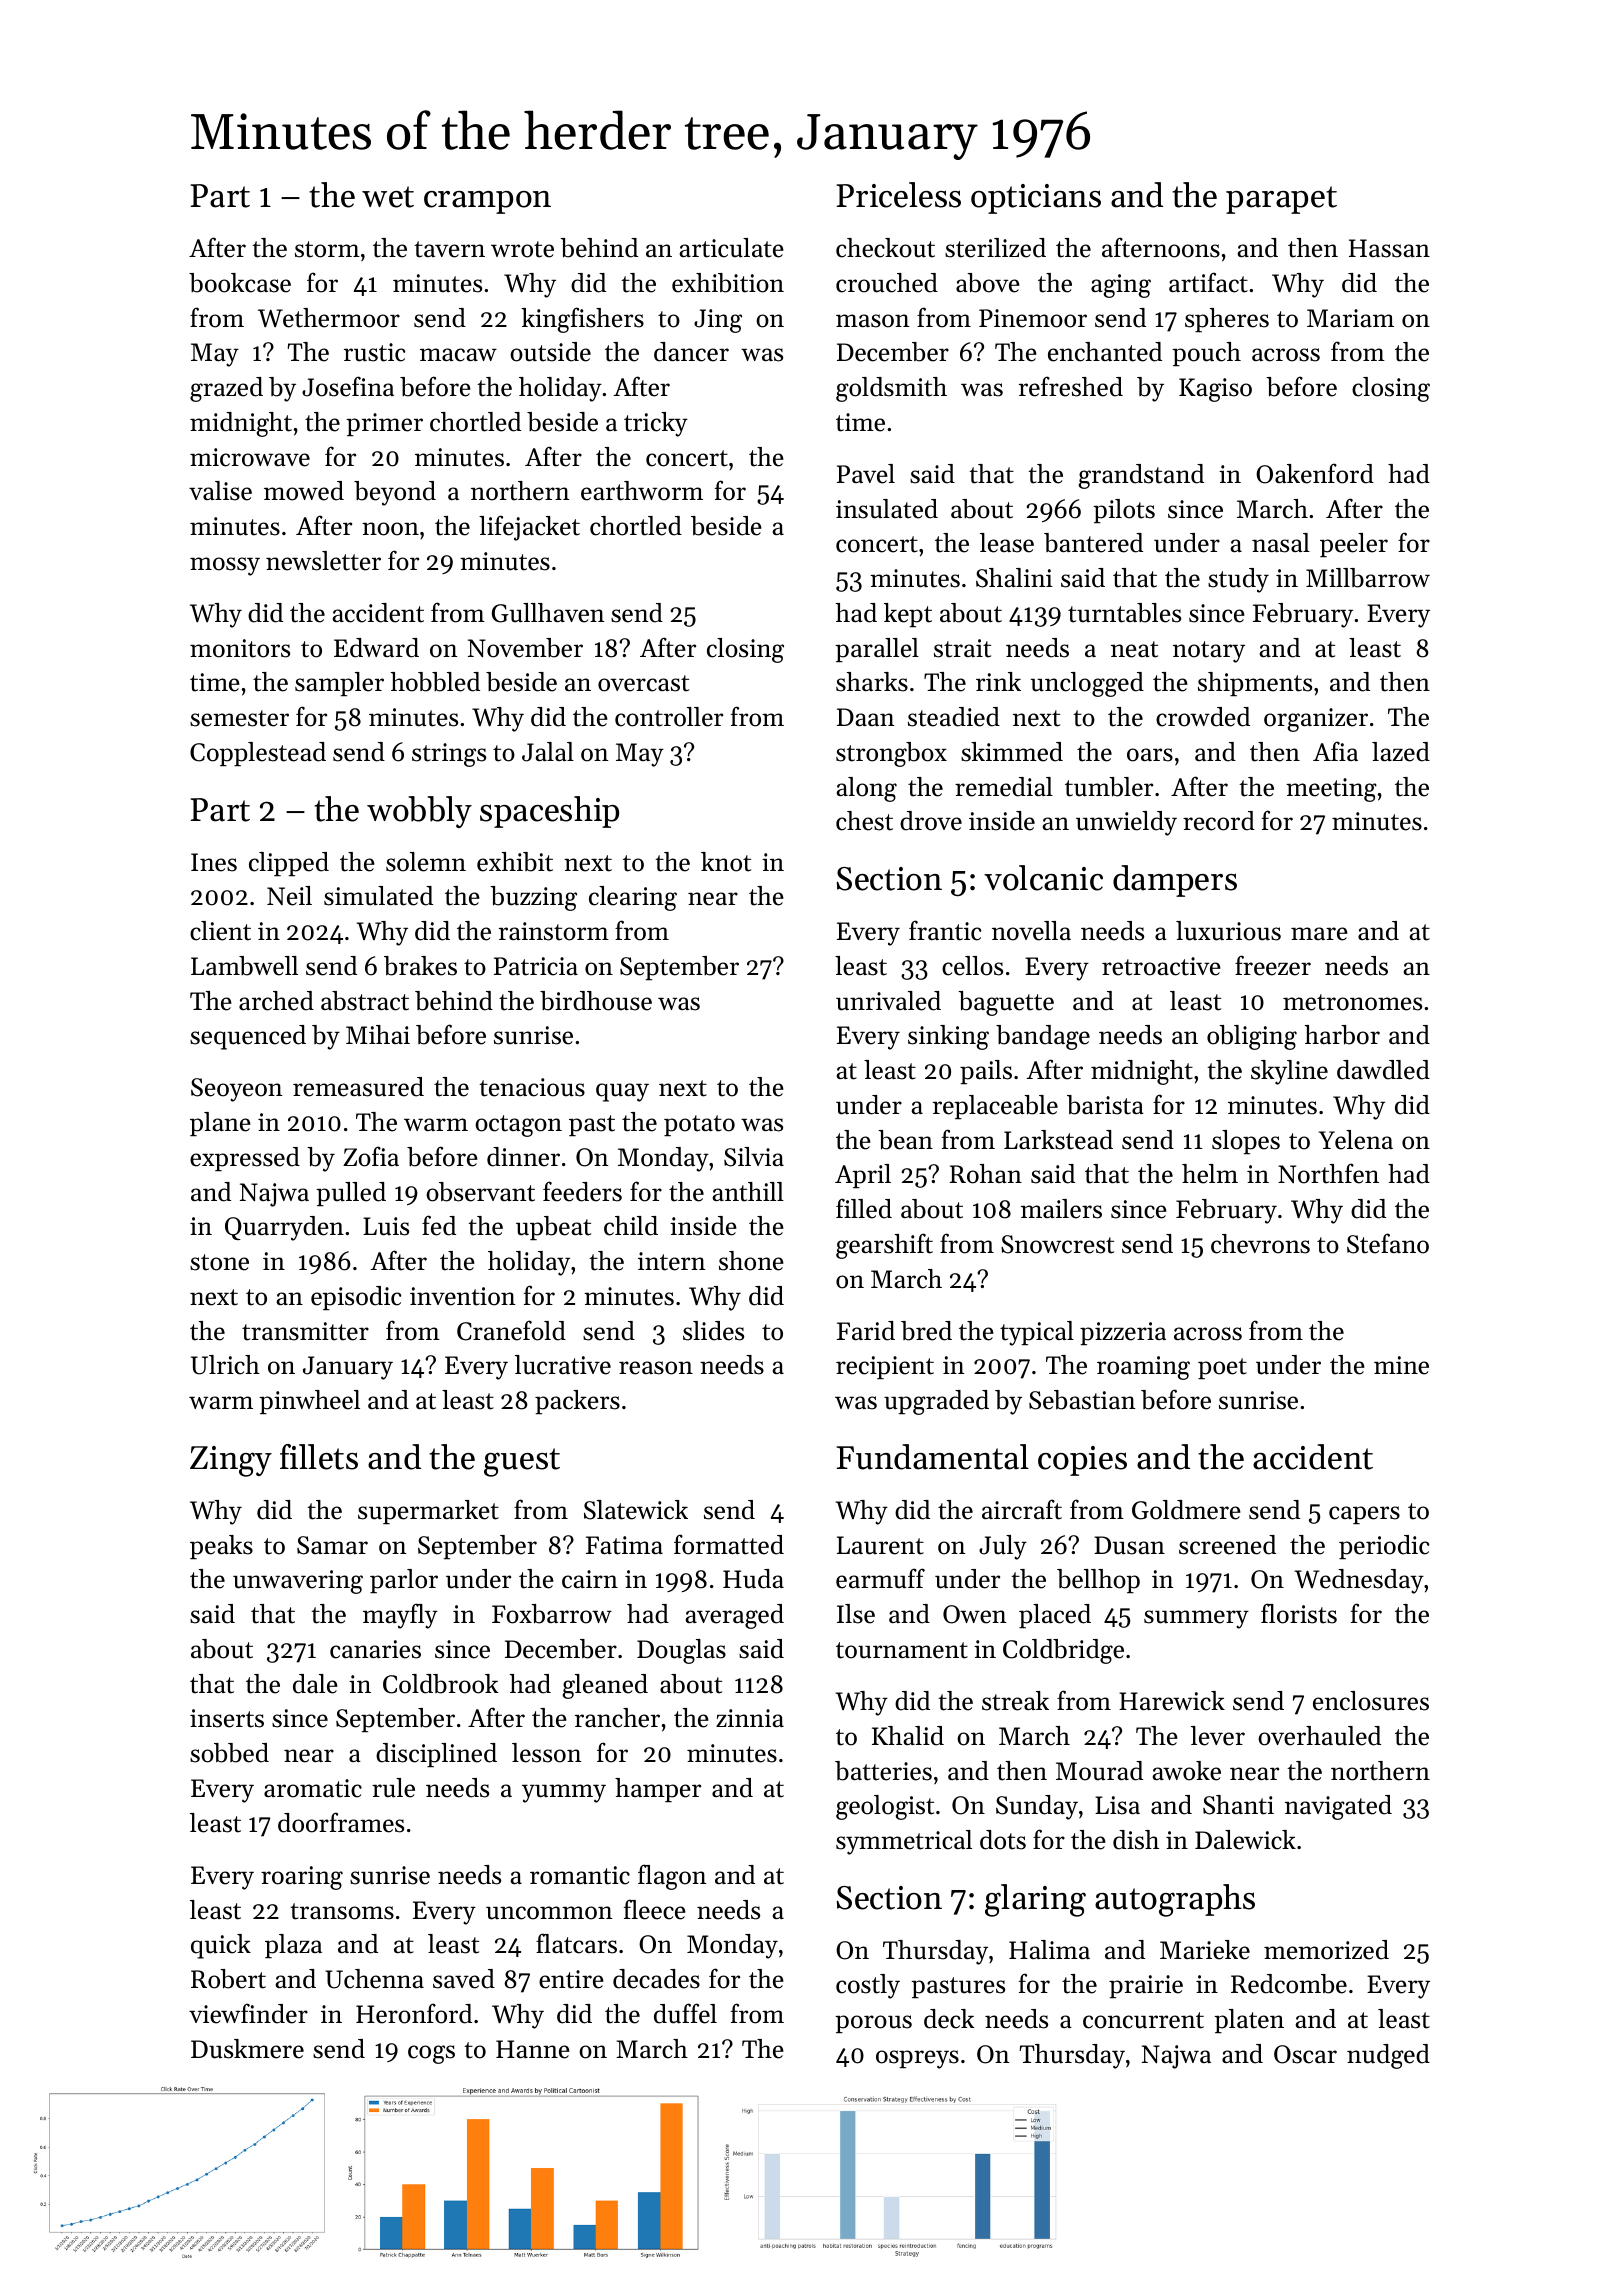  I want to click on Yelena, so click(1356, 1140).
